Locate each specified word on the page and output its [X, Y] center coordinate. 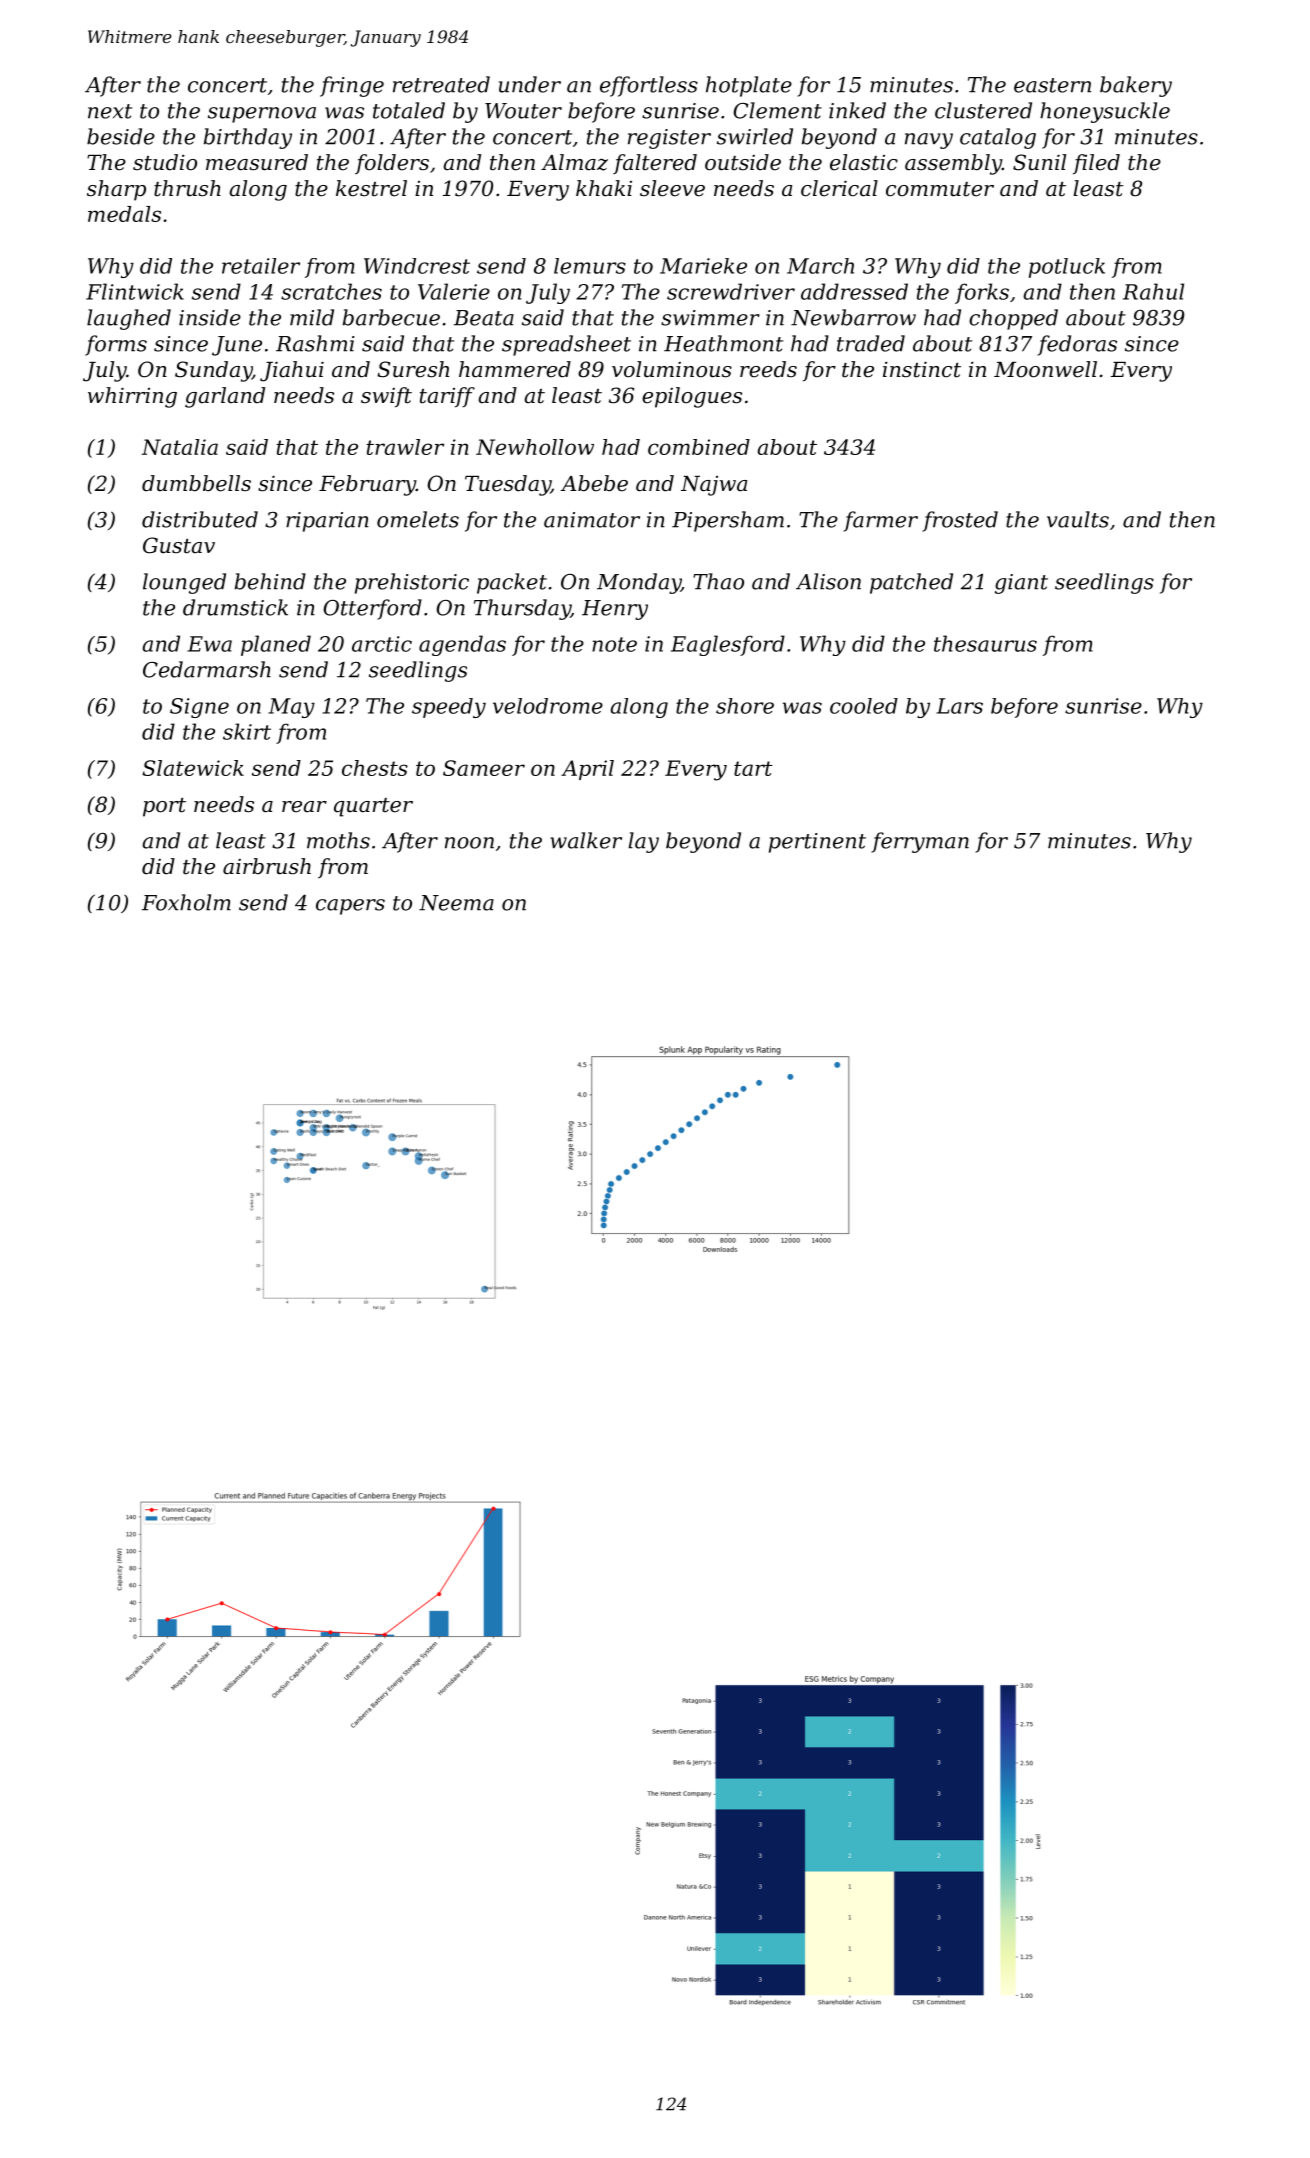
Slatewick [193, 768]
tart [753, 768]
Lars [959, 706]
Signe [199, 708]
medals [124, 214]
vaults [1078, 519]
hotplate [749, 86]
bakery [1136, 86]
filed [1096, 164]
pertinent [817, 843]
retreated [441, 84]
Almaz [574, 162]
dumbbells [196, 483]
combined [699, 447]
